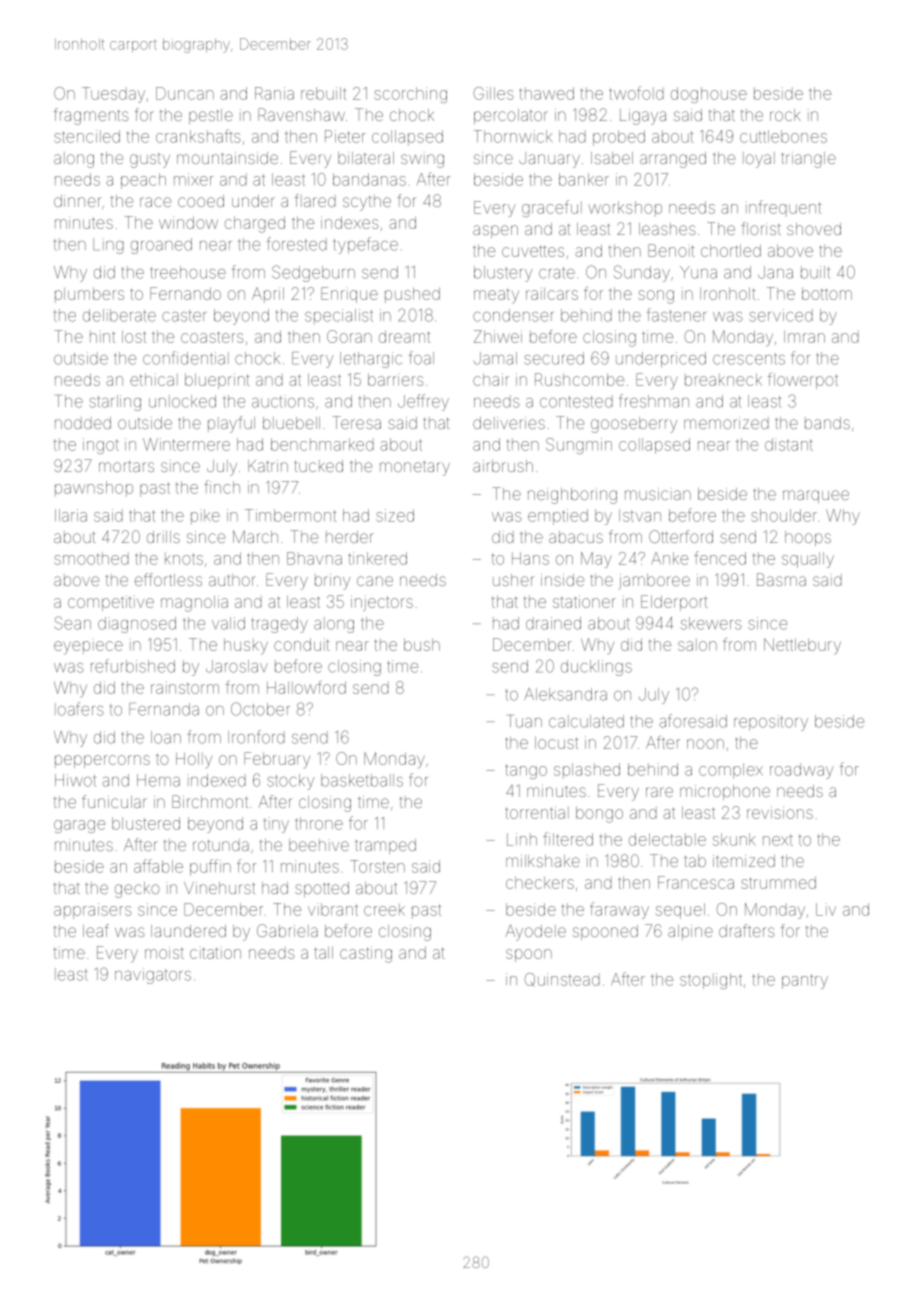 The image size is (924, 1308). I want to click on garage, so click(79, 826).
